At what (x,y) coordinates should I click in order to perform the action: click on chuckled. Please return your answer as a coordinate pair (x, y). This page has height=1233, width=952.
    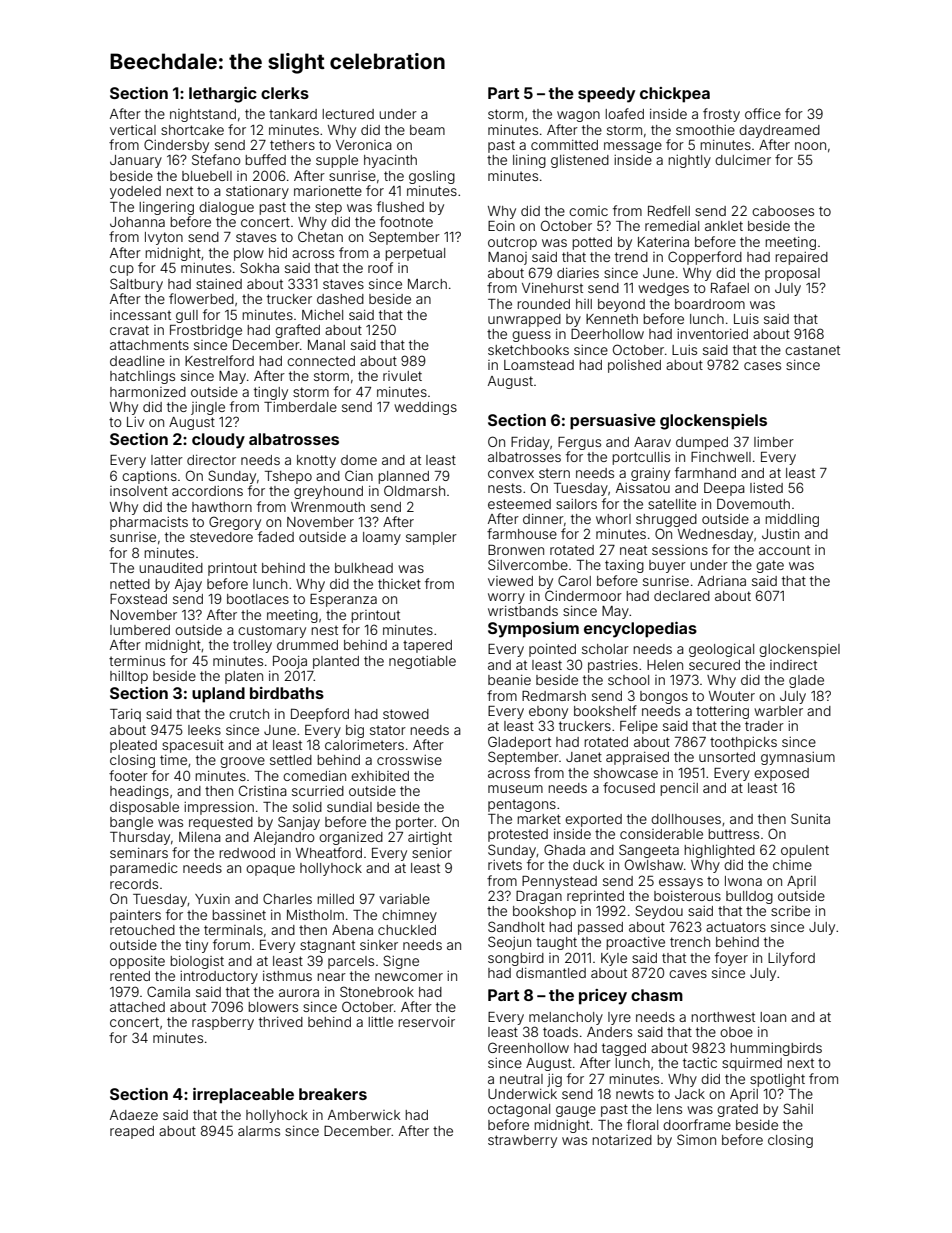
    Looking at the image, I should click on (407, 930).
